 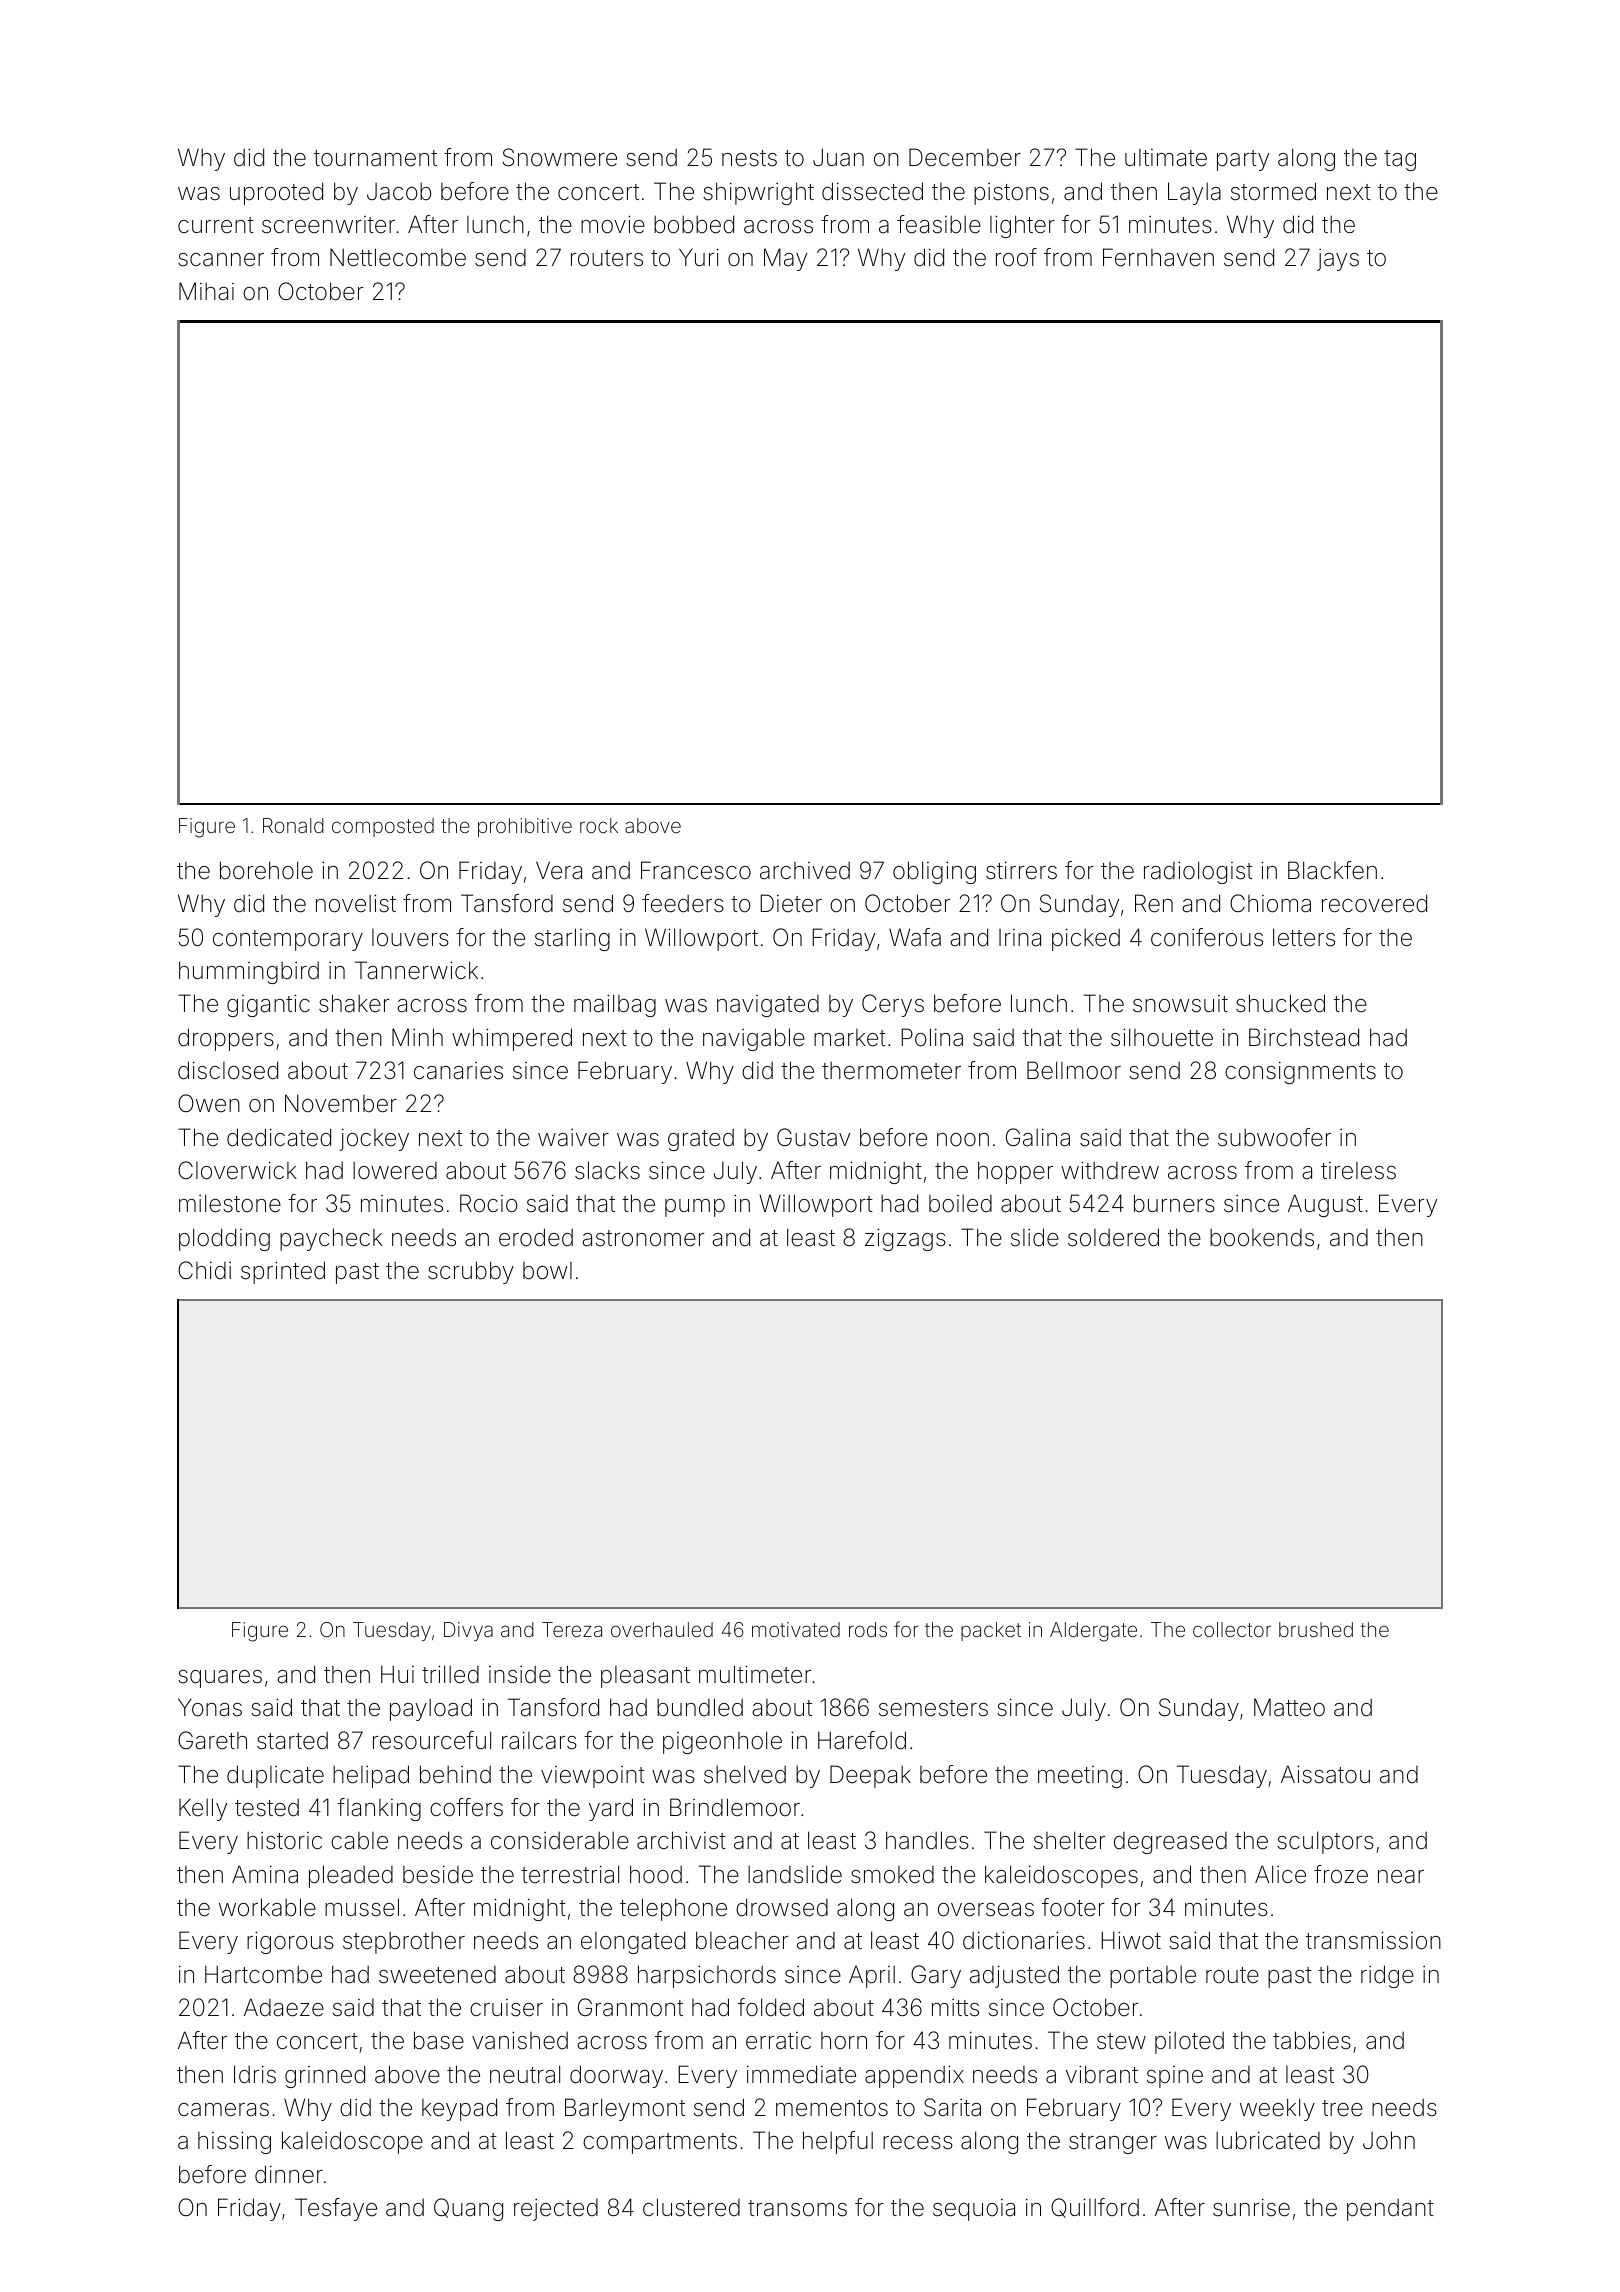 What do you see at coordinates (1243, 160) in the screenshot?
I see `party` at bounding box center [1243, 160].
